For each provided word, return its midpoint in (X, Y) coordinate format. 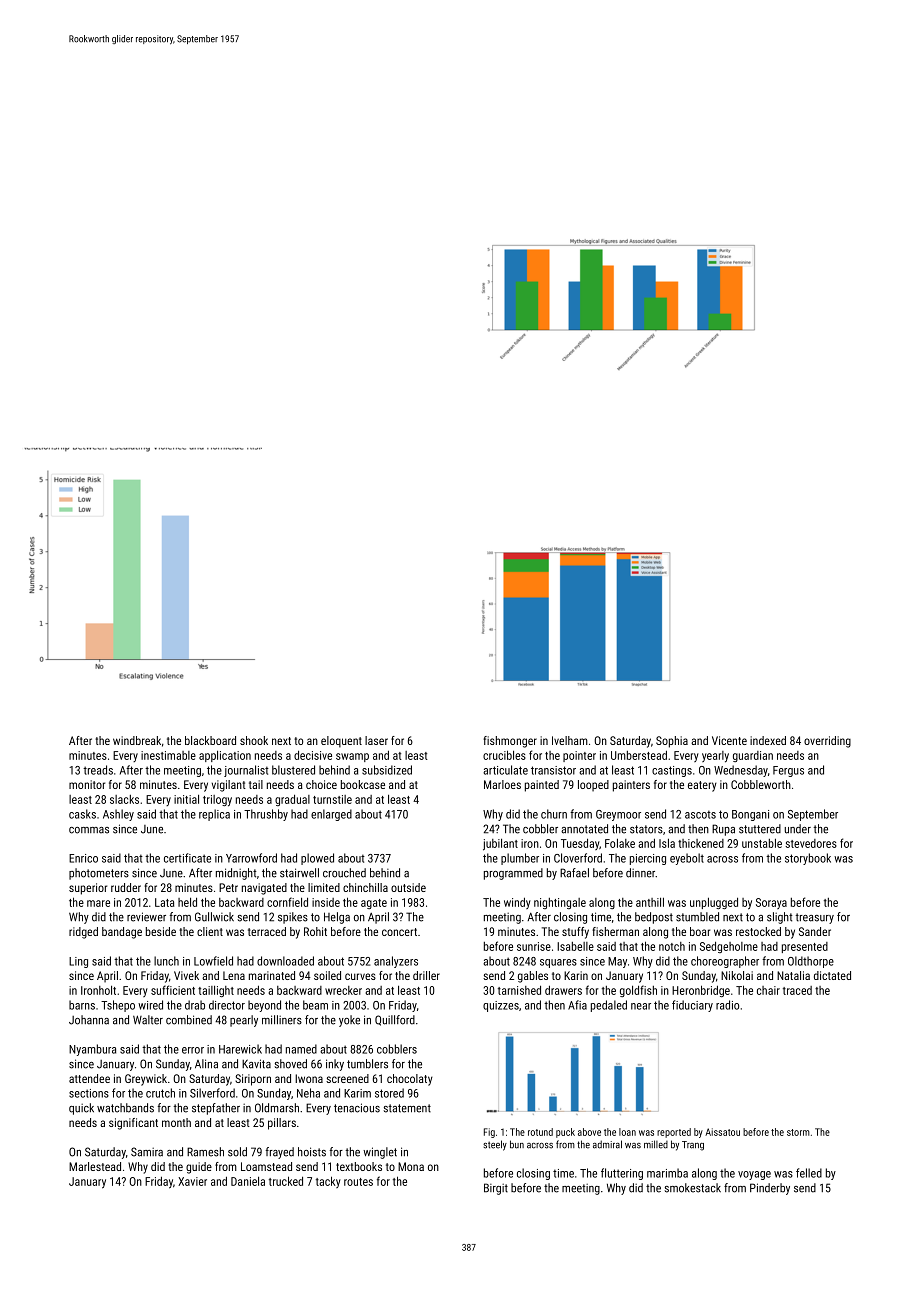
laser (376, 740)
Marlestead (95, 1166)
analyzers (396, 962)
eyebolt (687, 859)
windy (517, 903)
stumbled (697, 917)
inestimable (168, 755)
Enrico (83, 858)
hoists (312, 1152)
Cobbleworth (761, 784)
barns (82, 1005)
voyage (754, 1175)
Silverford (212, 1093)
